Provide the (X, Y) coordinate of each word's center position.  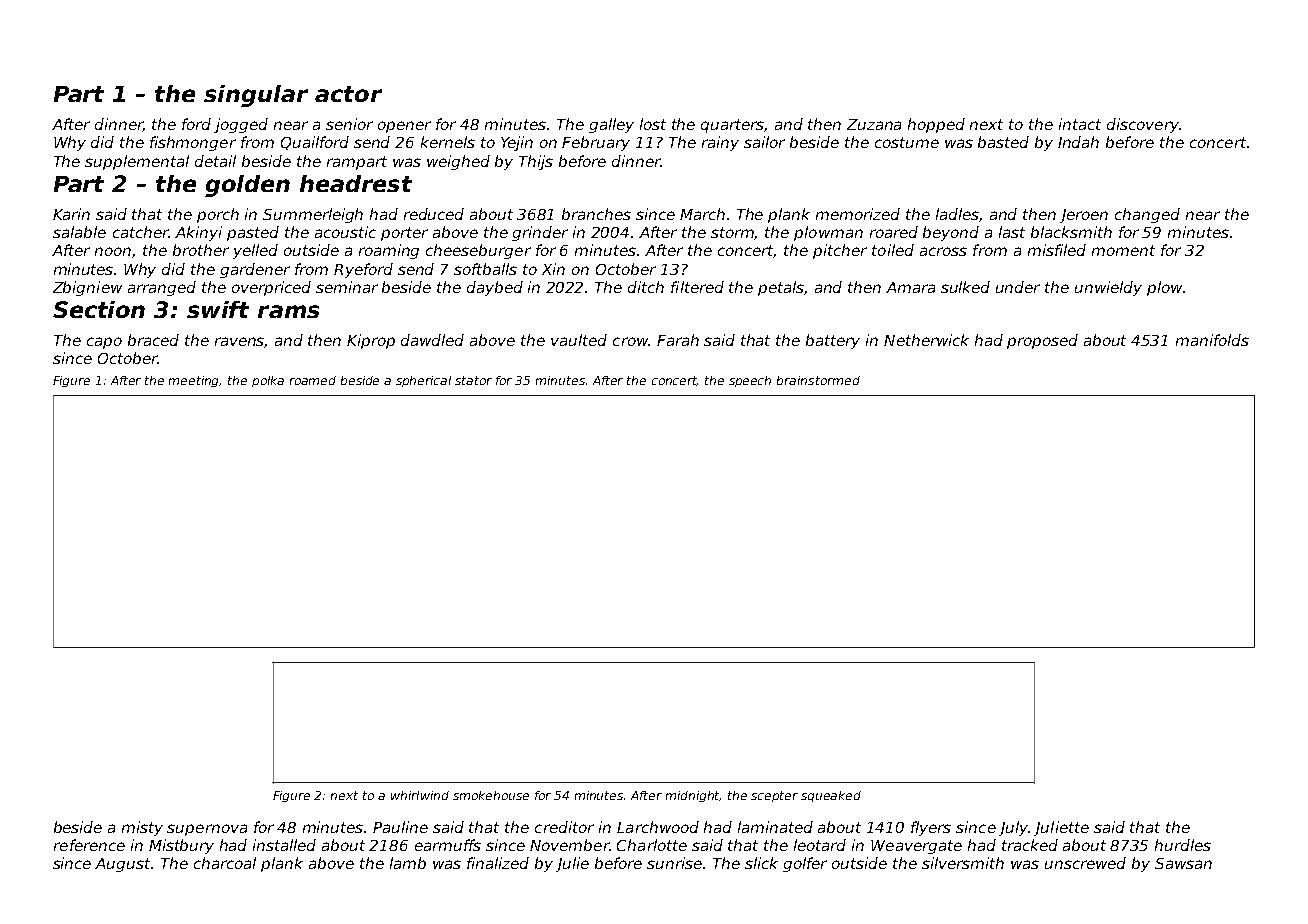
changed (1147, 215)
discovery (1143, 125)
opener (404, 127)
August (122, 865)
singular (256, 96)
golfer (805, 864)
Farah (678, 340)
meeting (194, 381)
